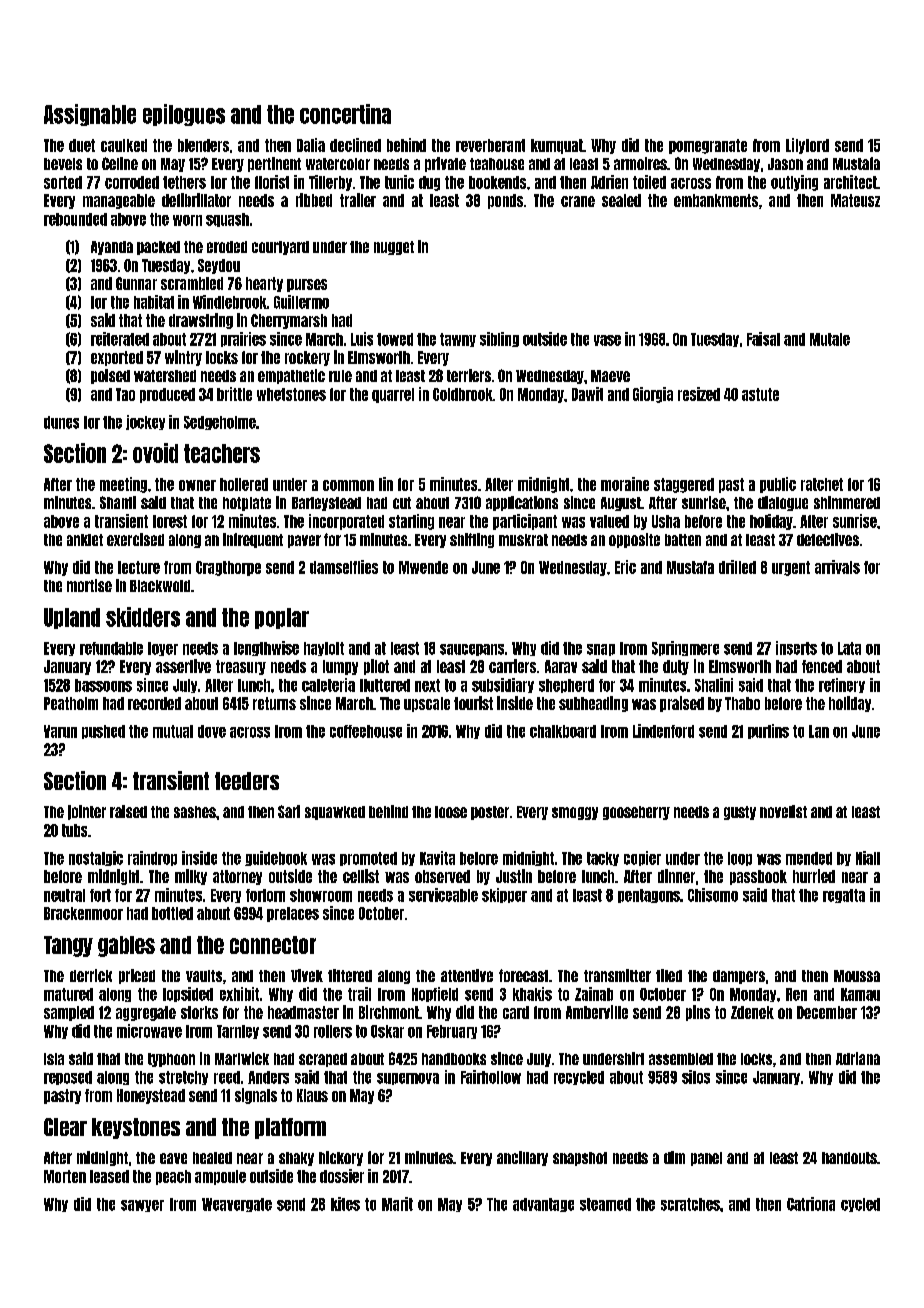 The height and width of the screenshot is (1308, 924). I want to click on carriers, so click(512, 666).
